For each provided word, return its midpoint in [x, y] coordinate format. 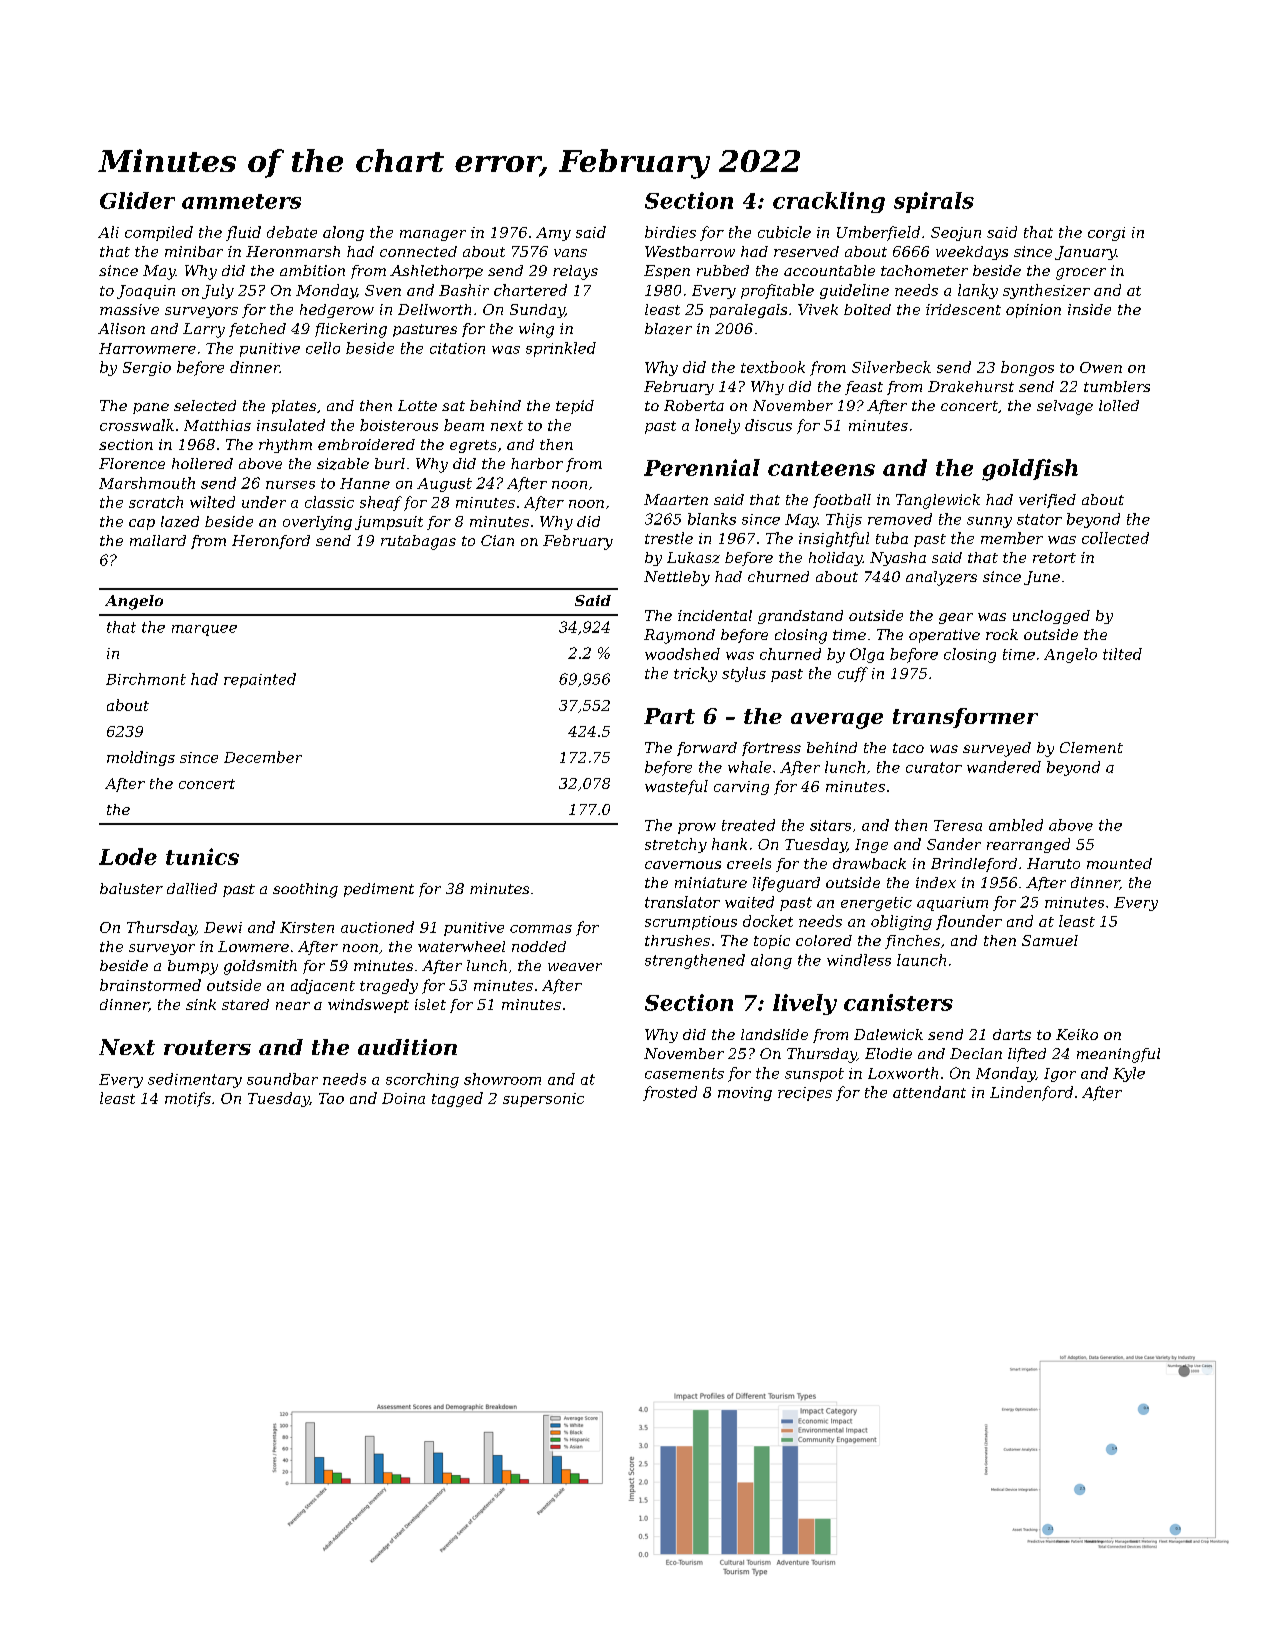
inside [1089, 309]
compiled [159, 233]
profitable [777, 291]
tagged [457, 1099]
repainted [260, 680]
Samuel [1050, 940]
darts [1012, 1034]
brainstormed [150, 985]
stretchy [676, 845]
